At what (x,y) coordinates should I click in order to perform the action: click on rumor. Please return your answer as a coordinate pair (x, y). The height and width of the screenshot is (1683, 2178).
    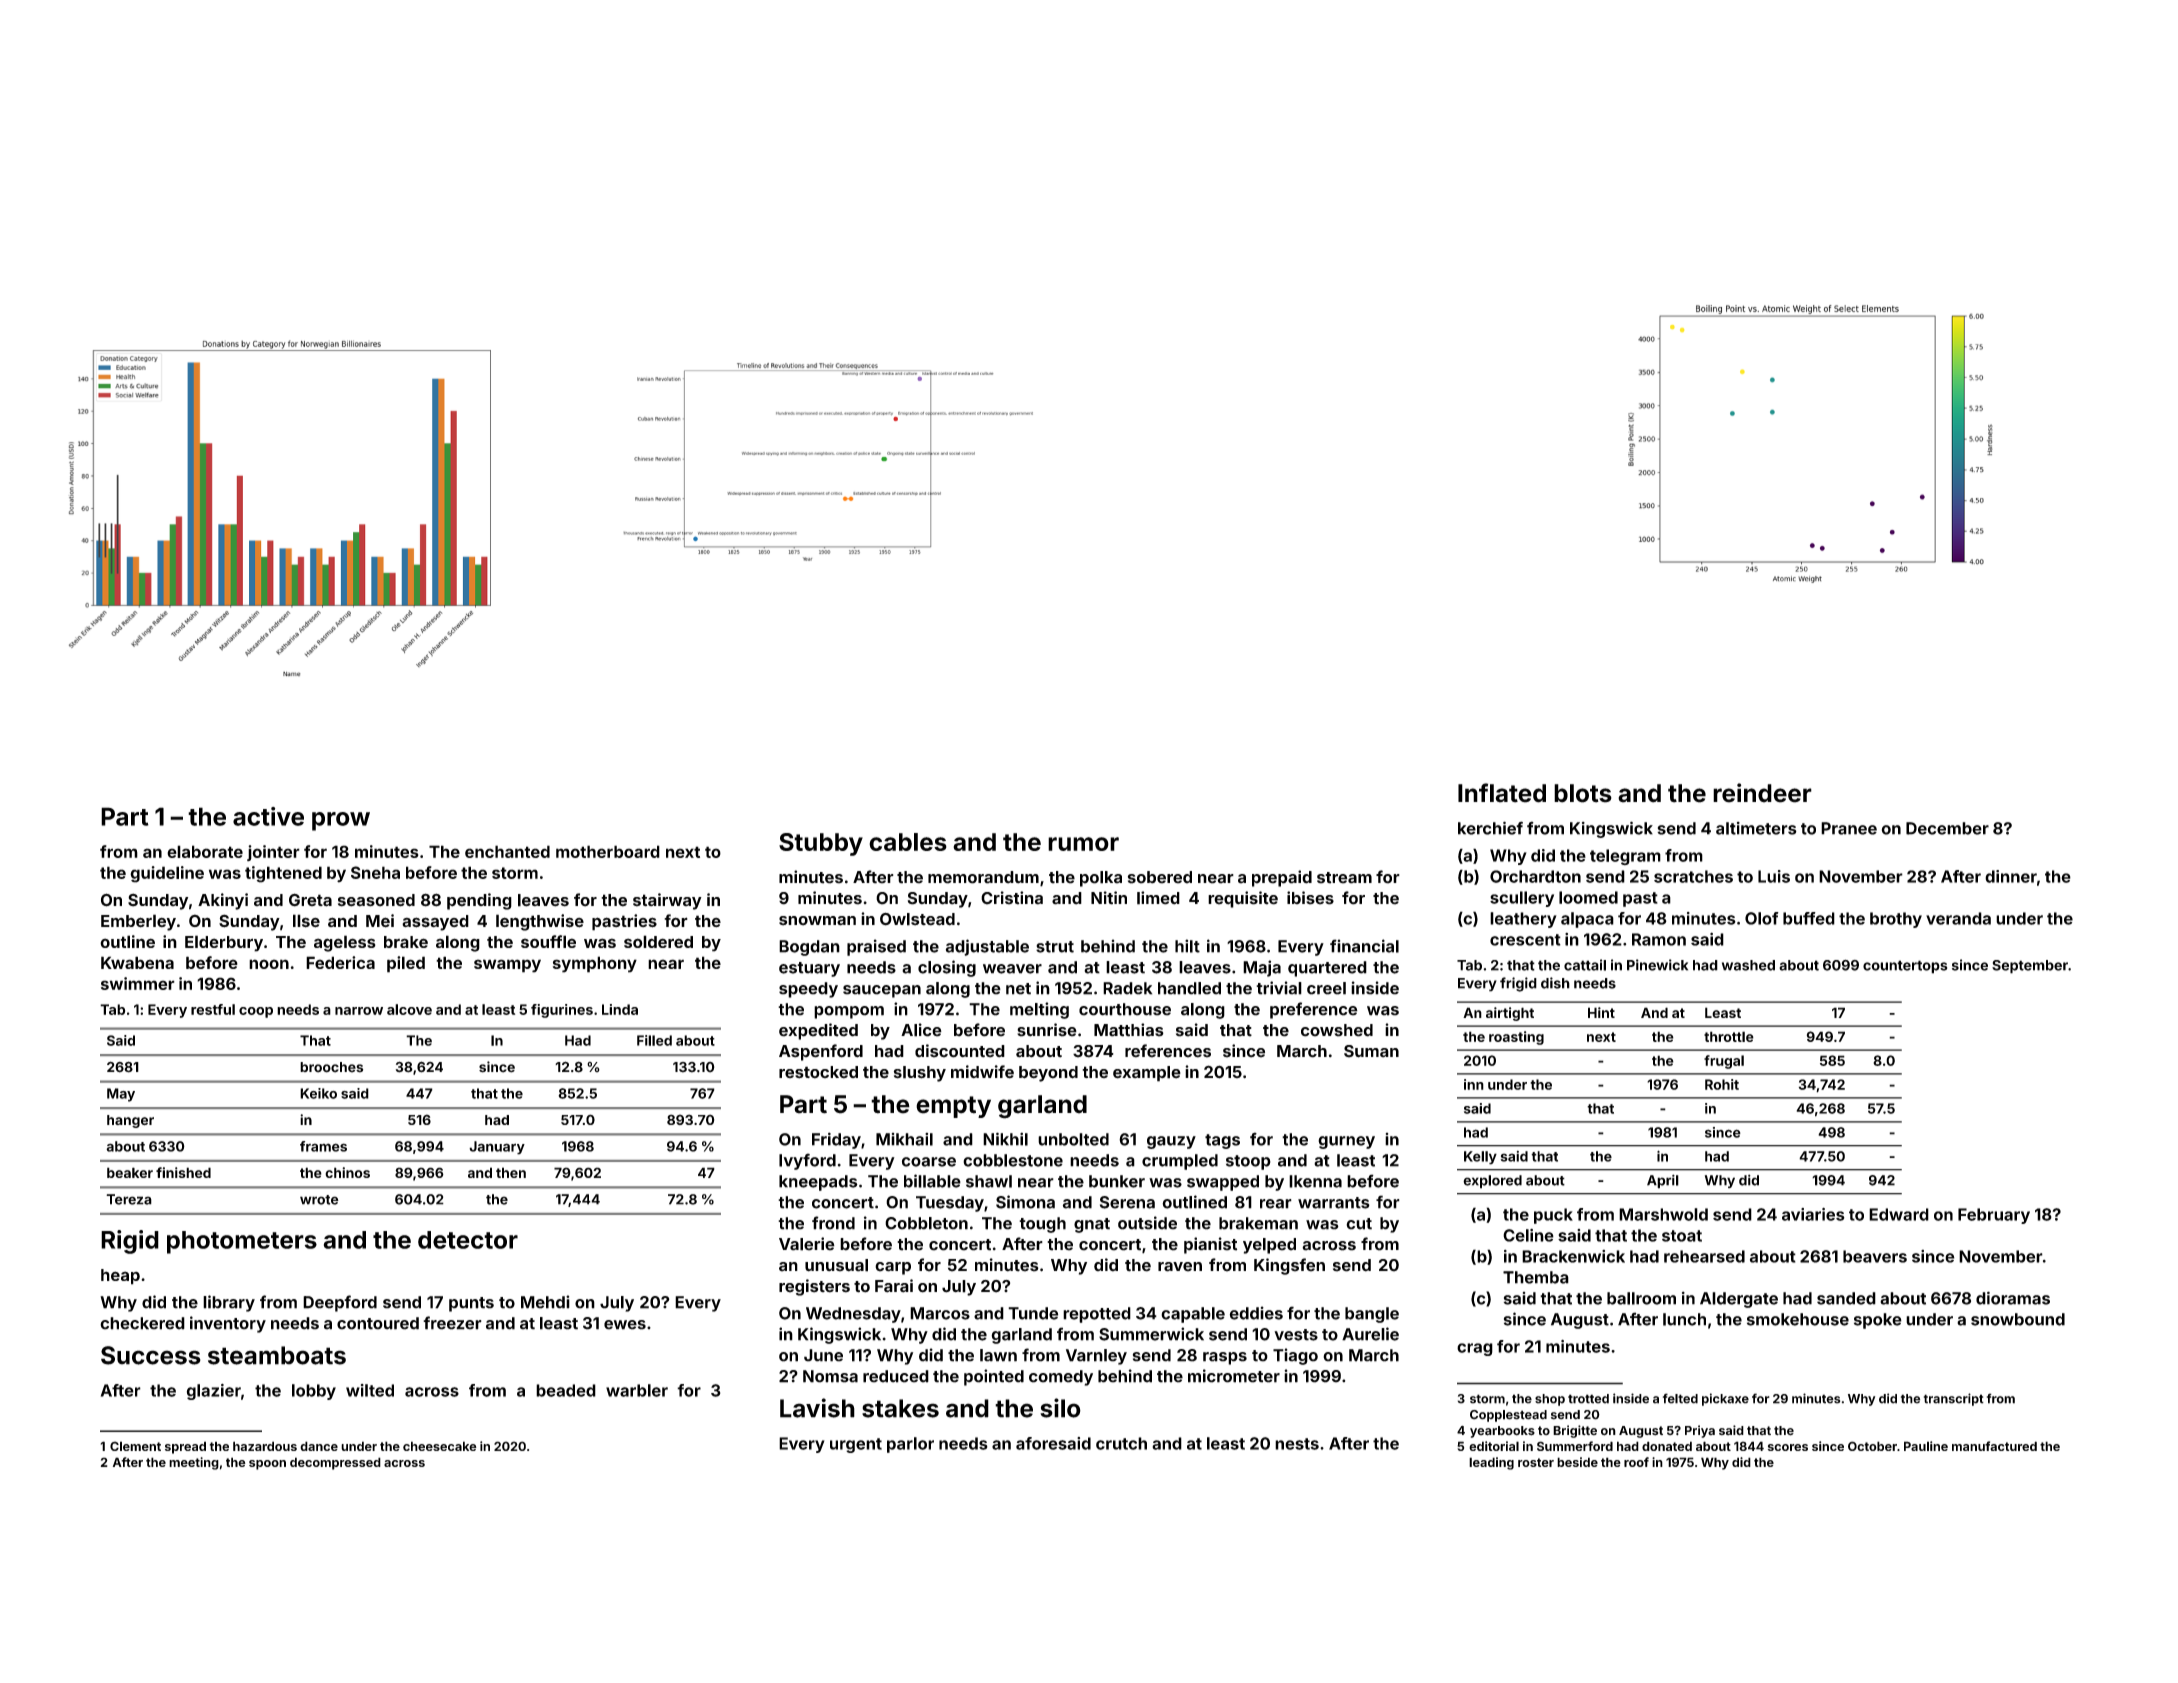
    Looking at the image, I should click on (1083, 844).
